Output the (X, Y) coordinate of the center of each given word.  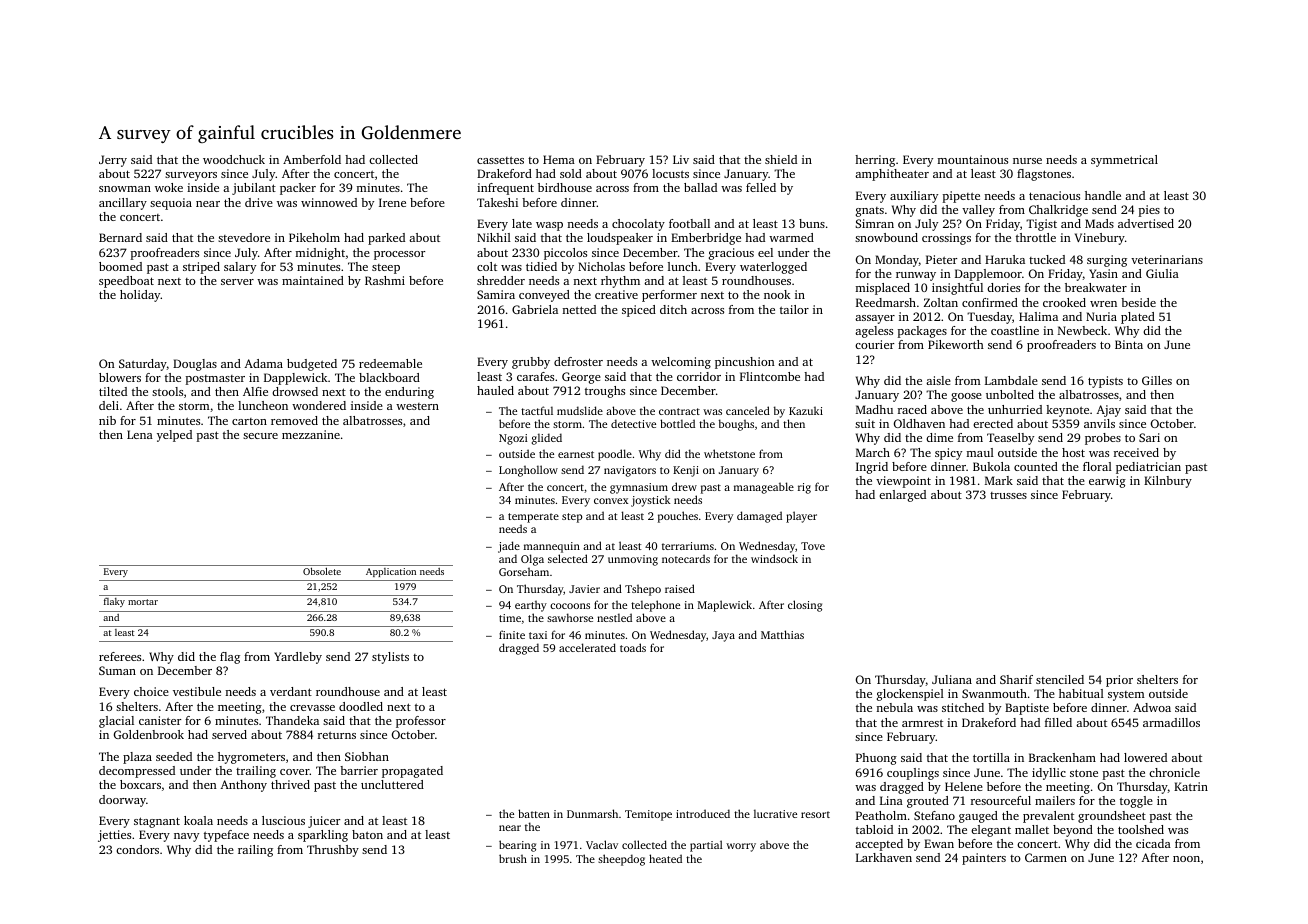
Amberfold (312, 159)
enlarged (902, 496)
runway (916, 276)
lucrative (775, 813)
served (229, 734)
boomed (120, 266)
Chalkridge (1058, 211)
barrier (359, 770)
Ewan (939, 843)
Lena (140, 434)
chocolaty (638, 225)
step (572, 518)
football (689, 223)
